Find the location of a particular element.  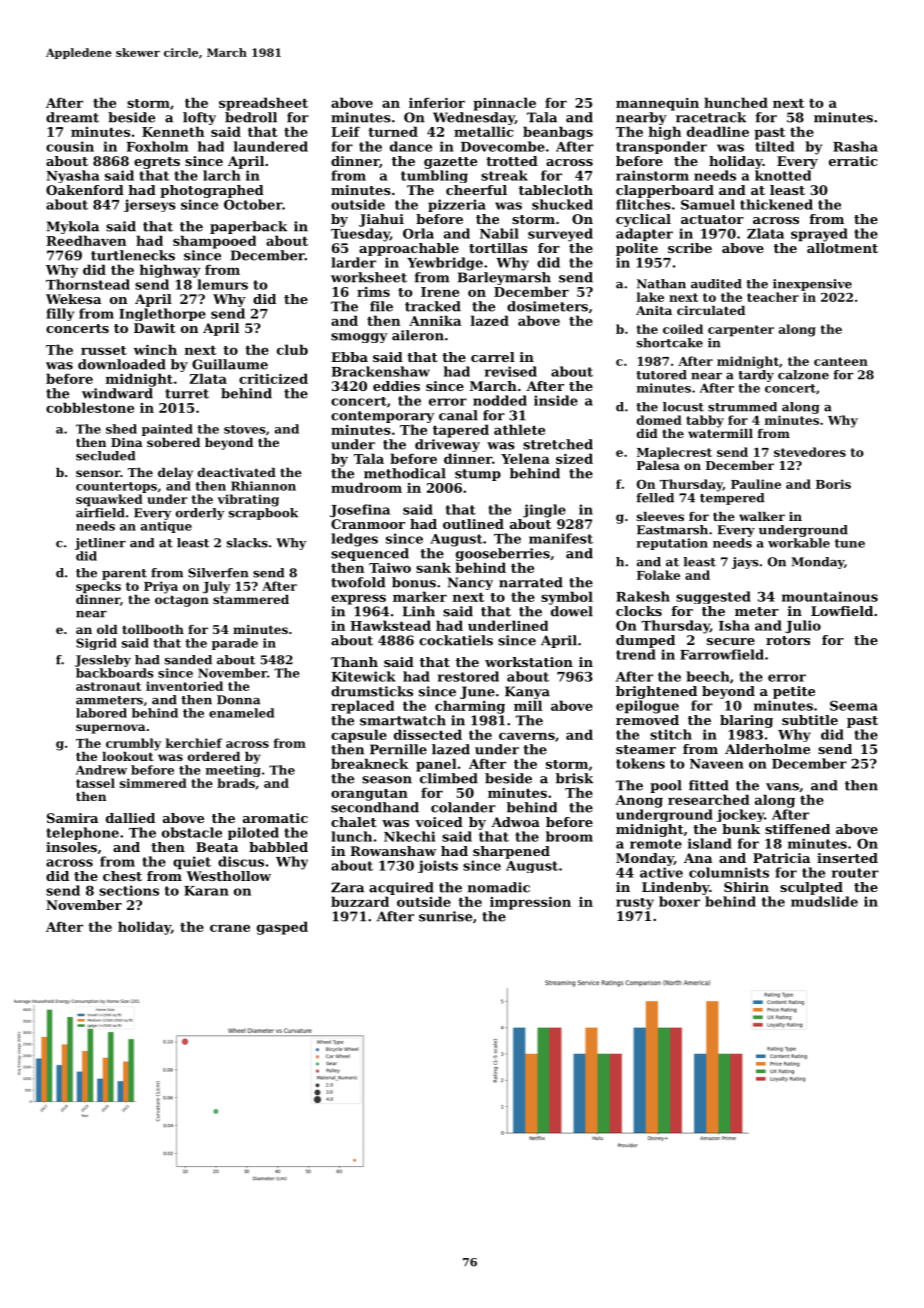

Rakesh is located at coordinates (643, 596).
